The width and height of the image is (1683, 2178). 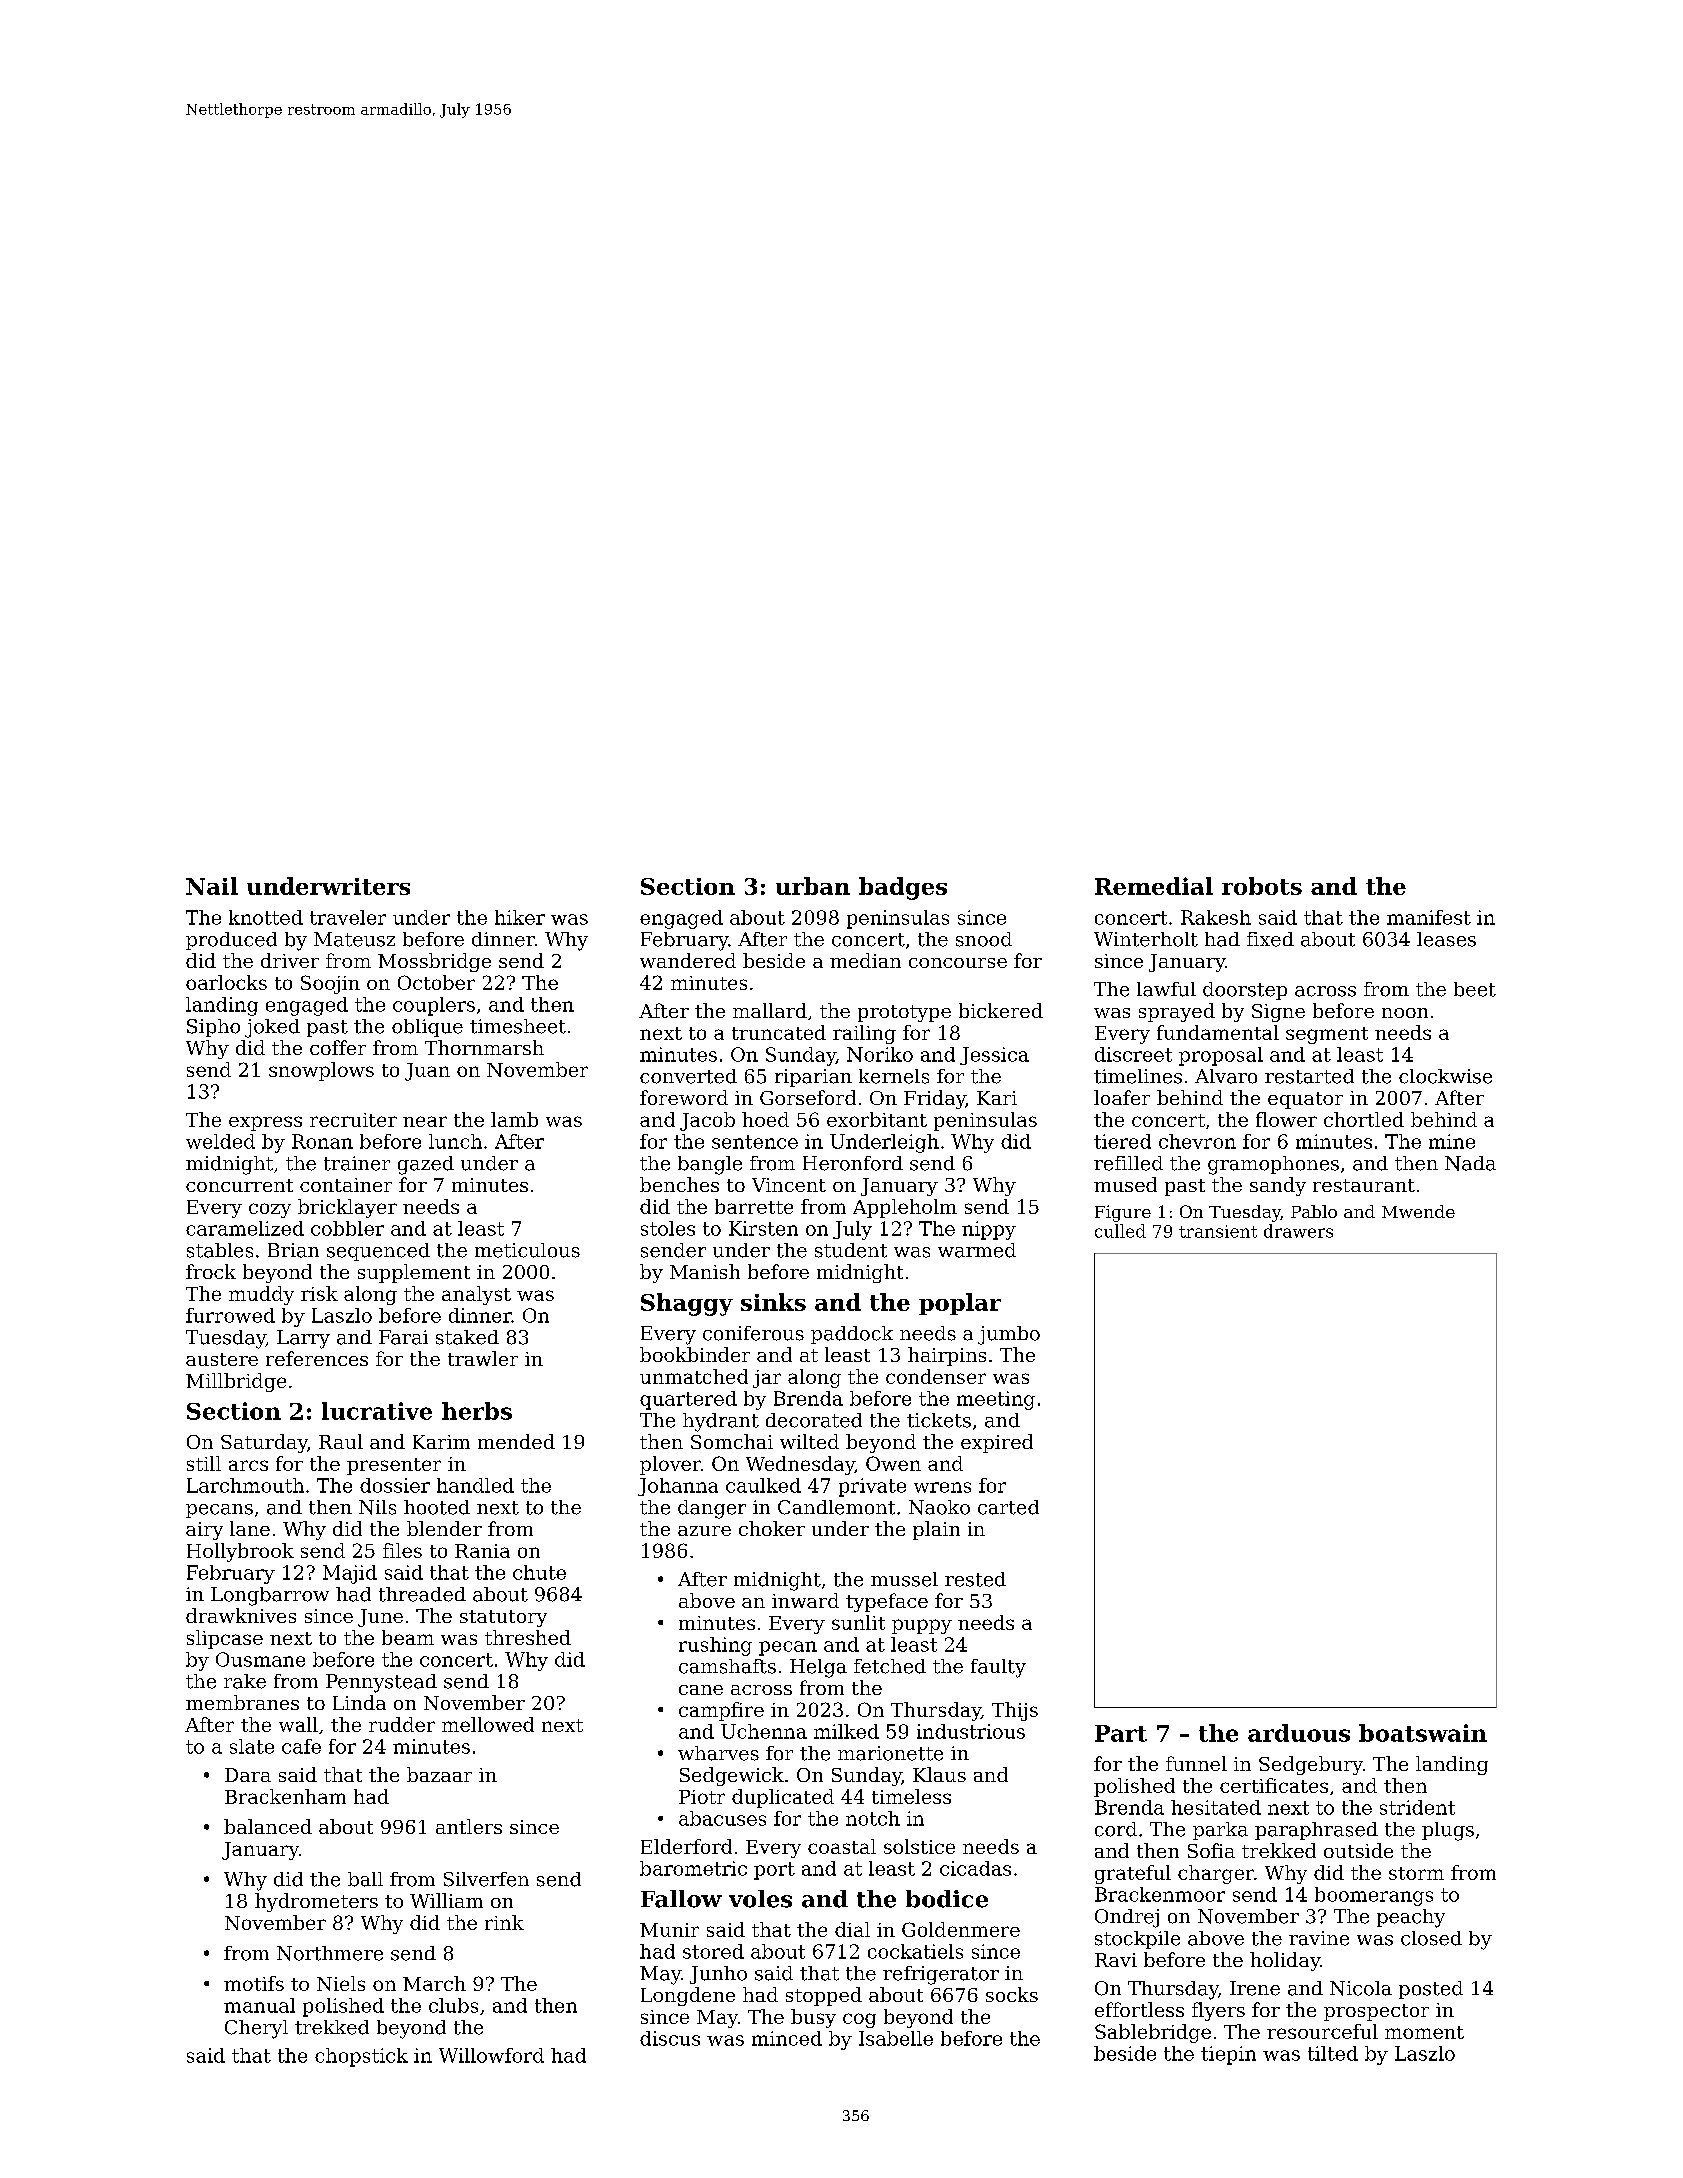 What do you see at coordinates (1299, 1733) in the image?
I see `arduous` at bounding box center [1299, 1733].
